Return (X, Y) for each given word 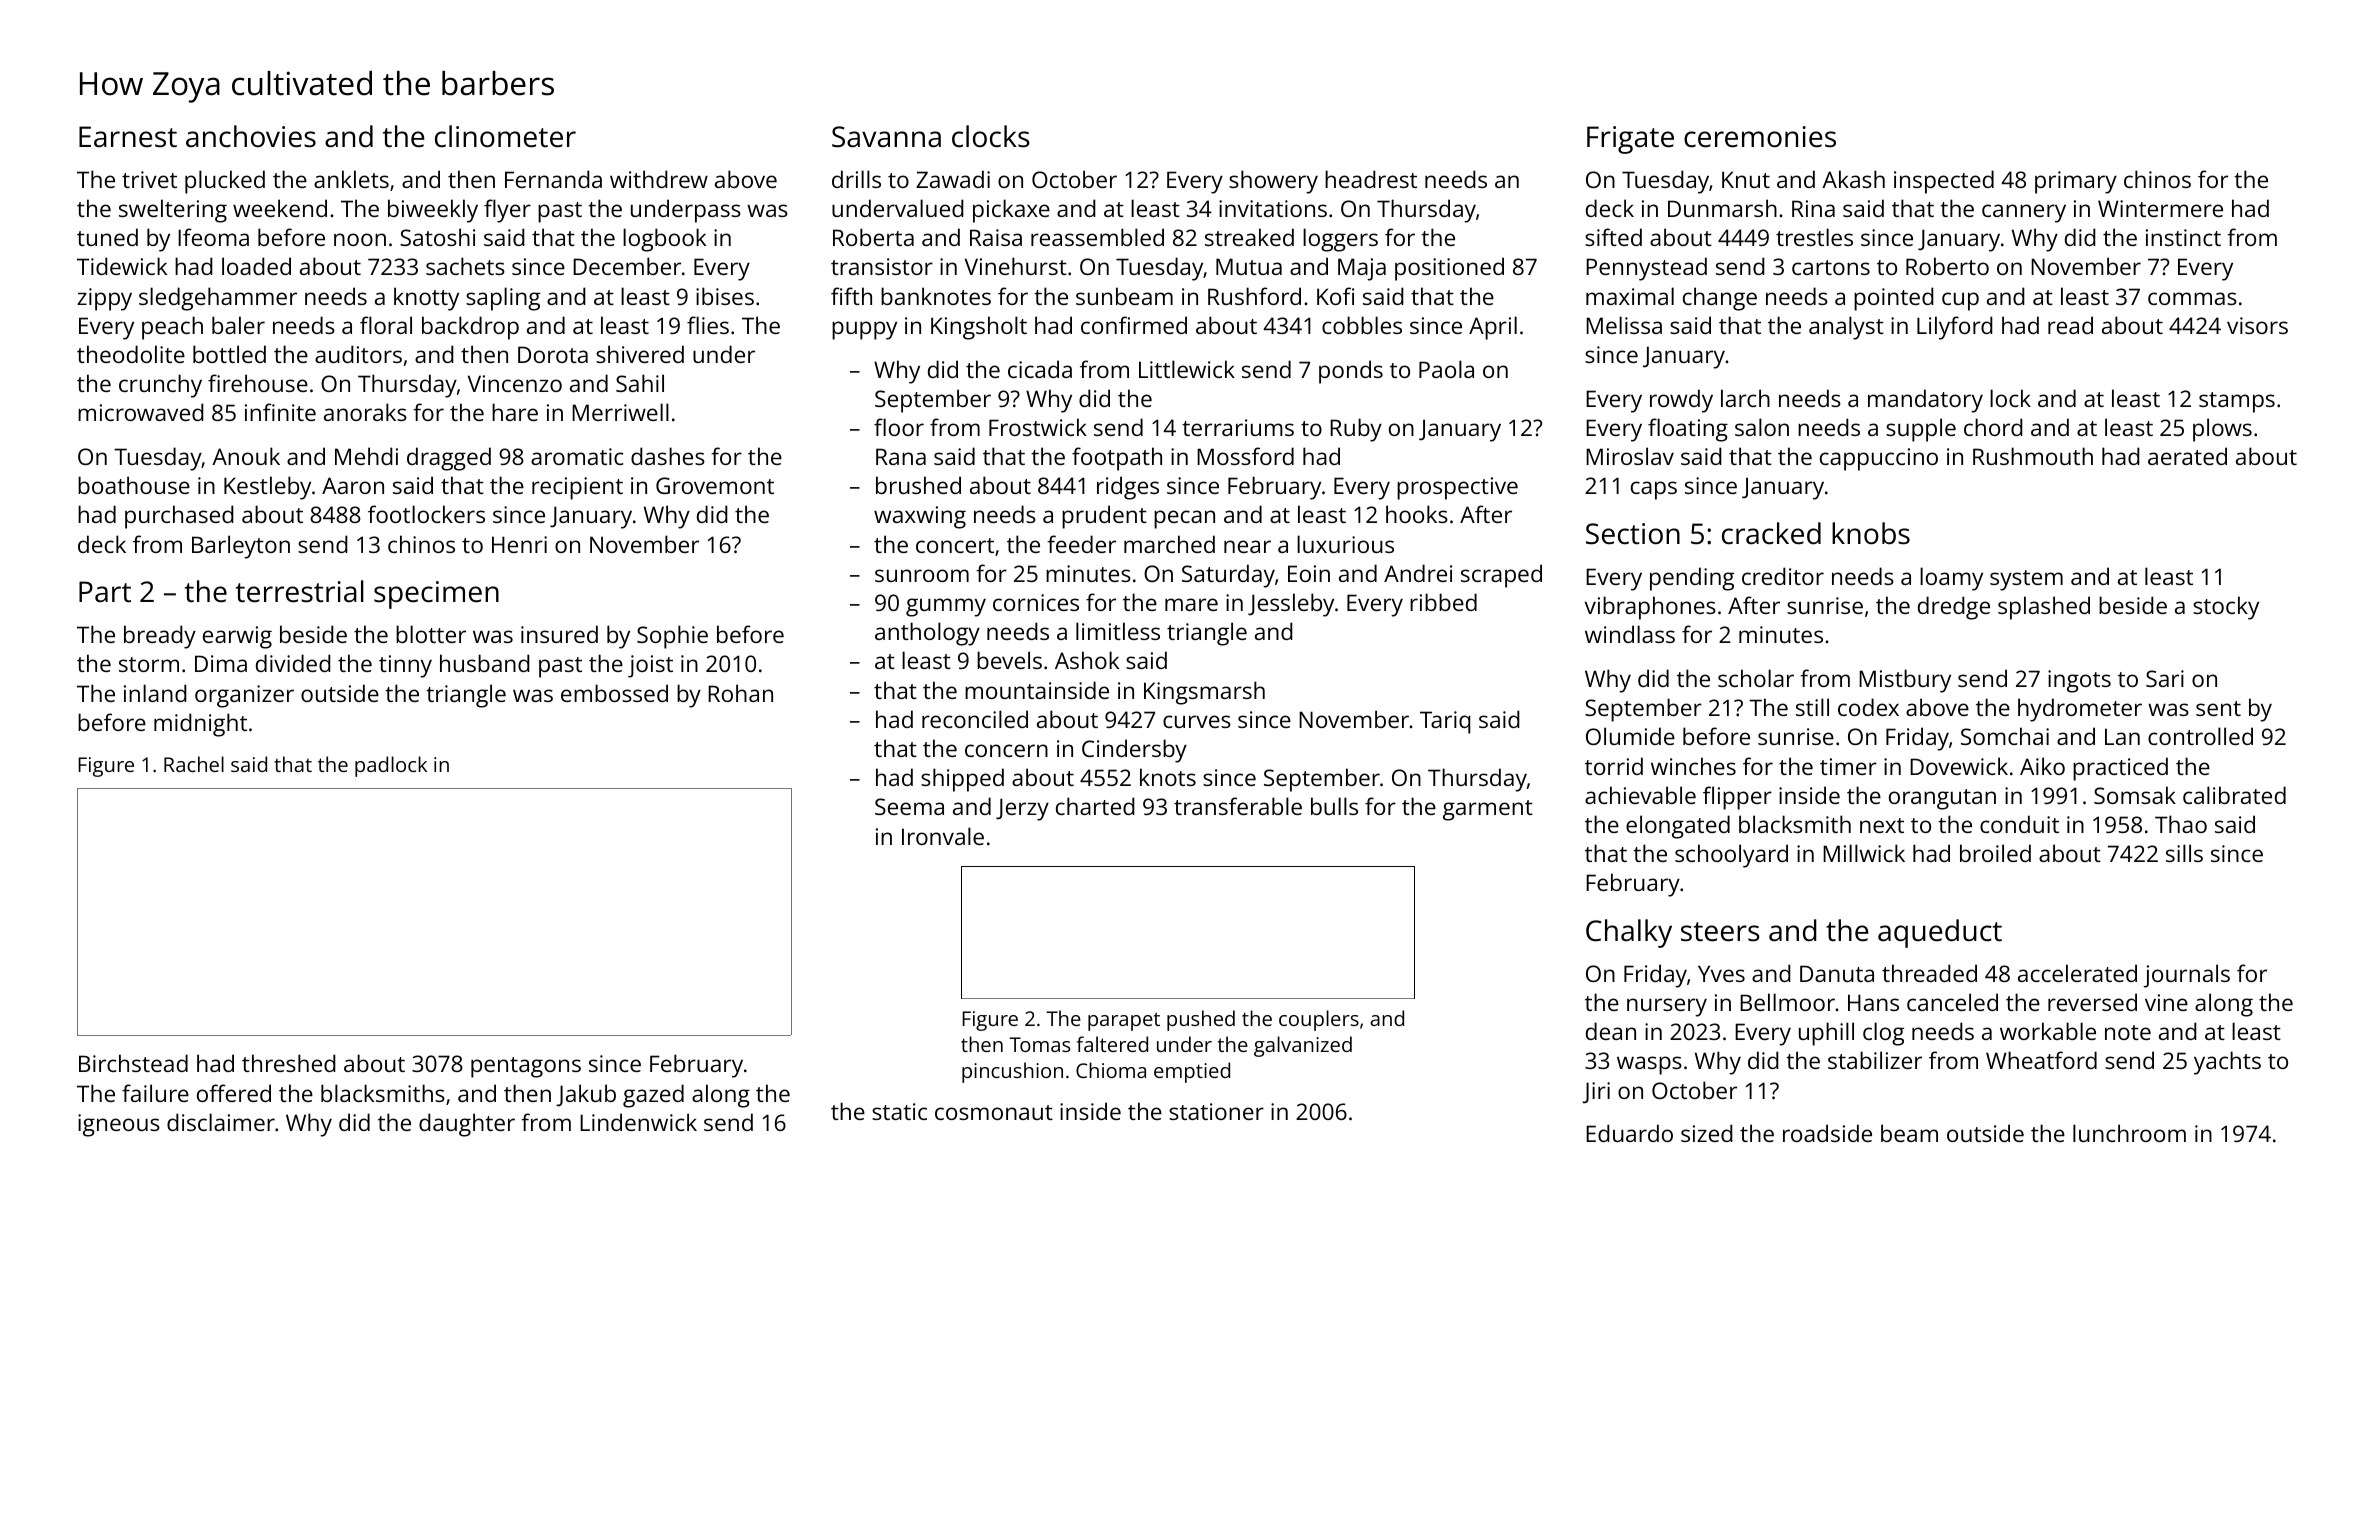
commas (2192, 298)
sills (2184, 853)
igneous (119, 1125)
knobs (1871, 533)
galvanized (1303, 1046)
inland (155, 693)
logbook (664, 240)
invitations (1273, 208)
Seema (909, 806)
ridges (1128, 488)
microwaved (141, 412)
